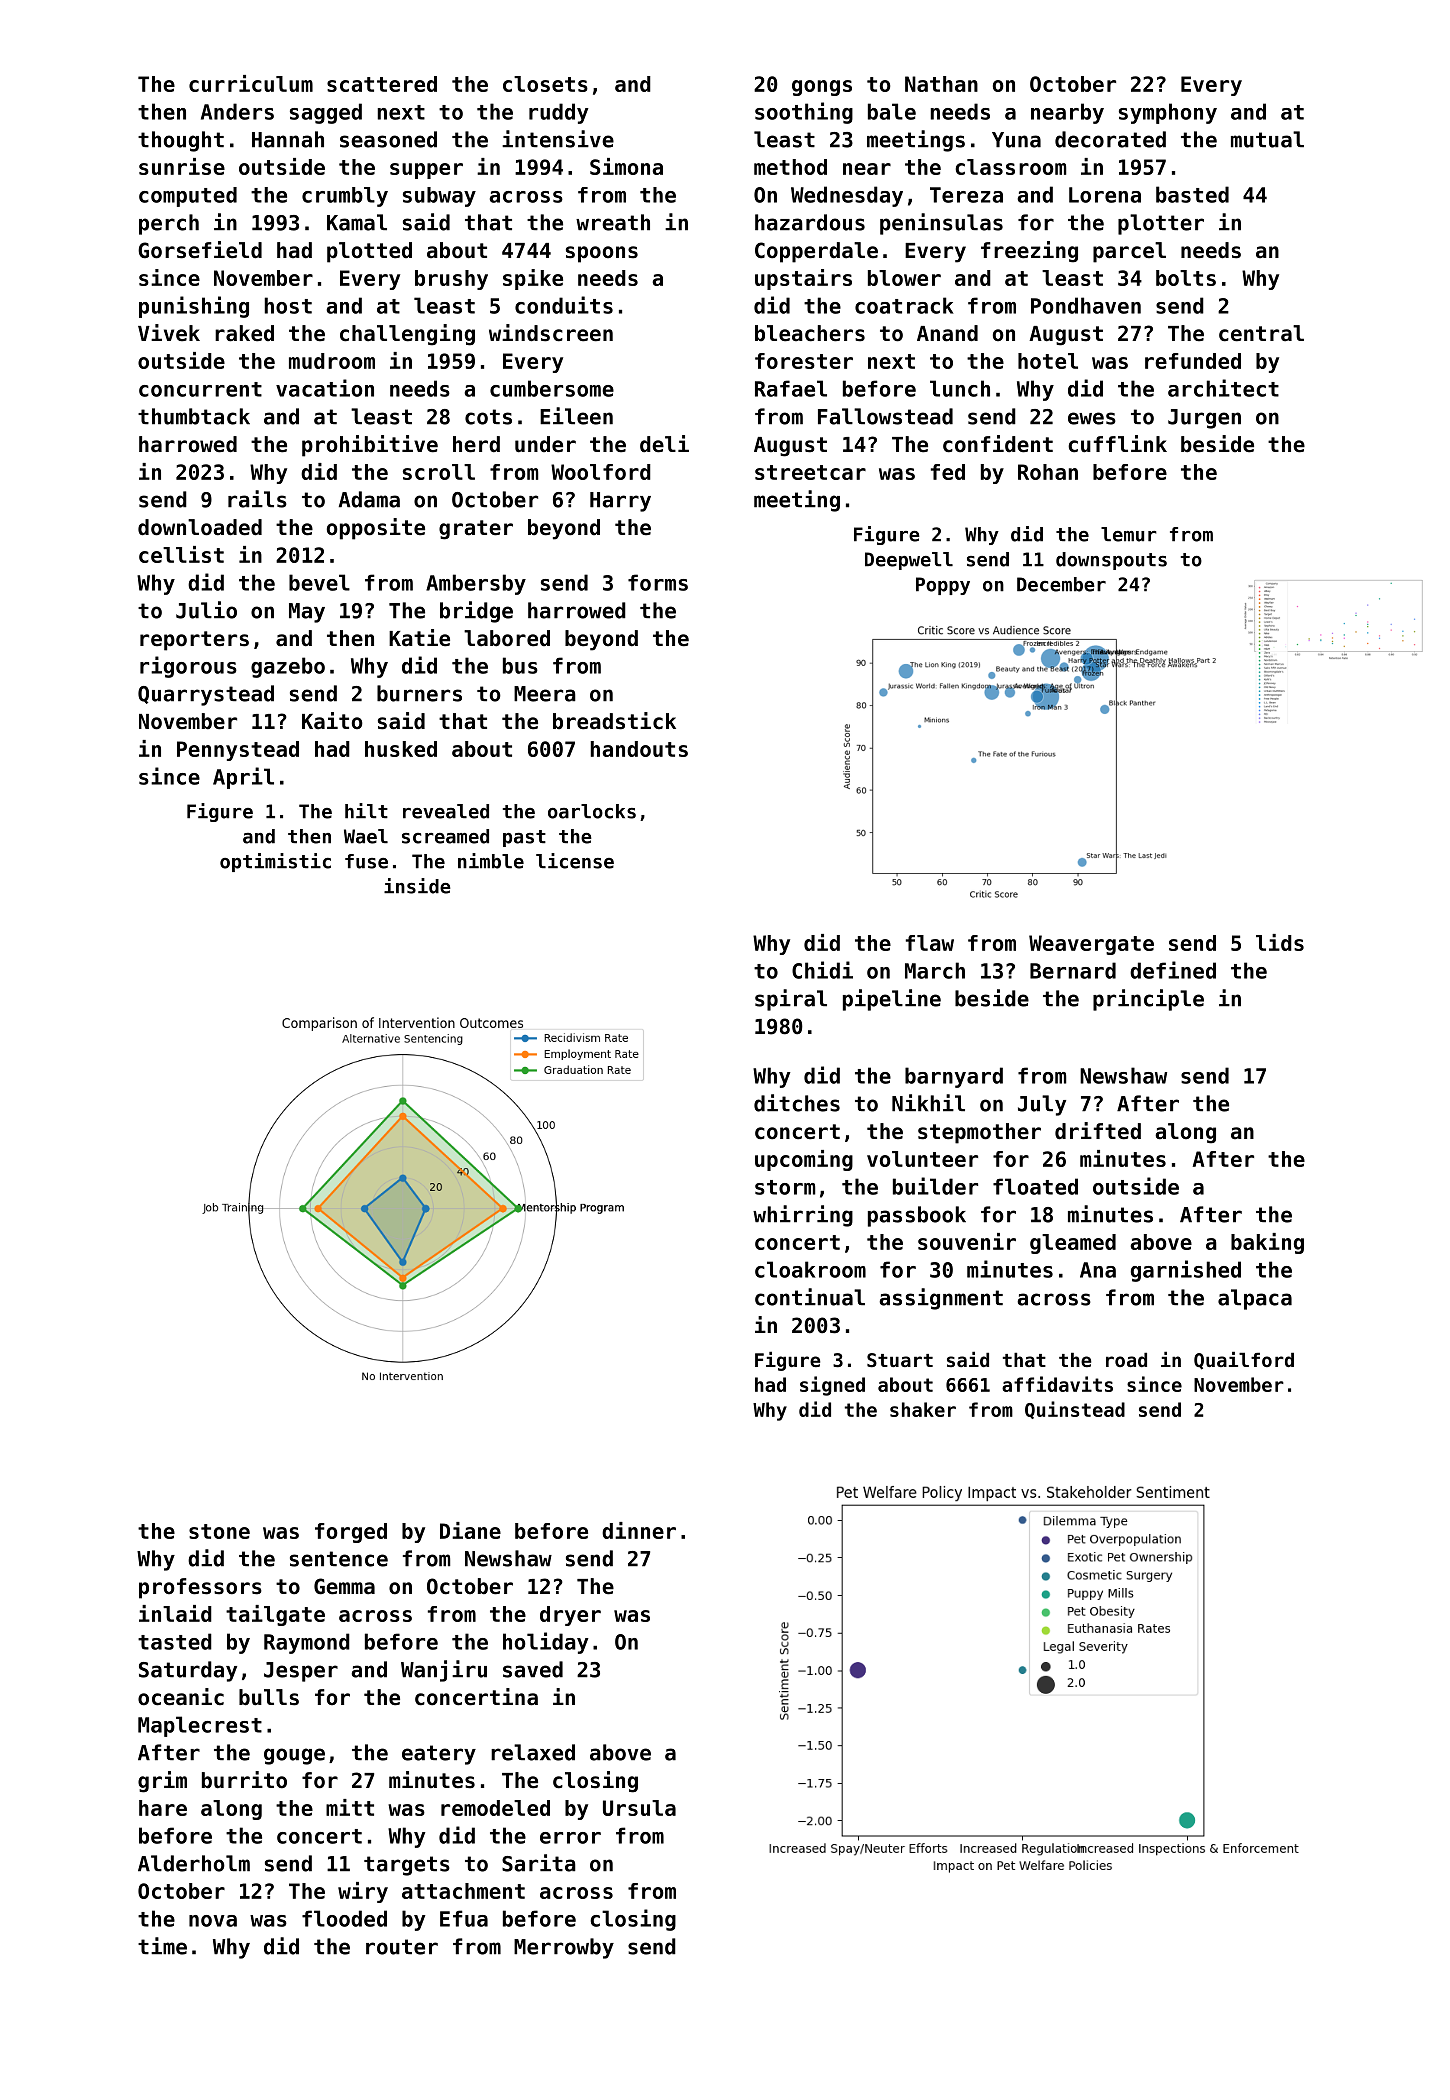 This screenshot has width=1450, height=2100. What do you see at coordinates (639, 1530) in the screenshot?
I see `dinner` at bounding box center [639, 1530].
